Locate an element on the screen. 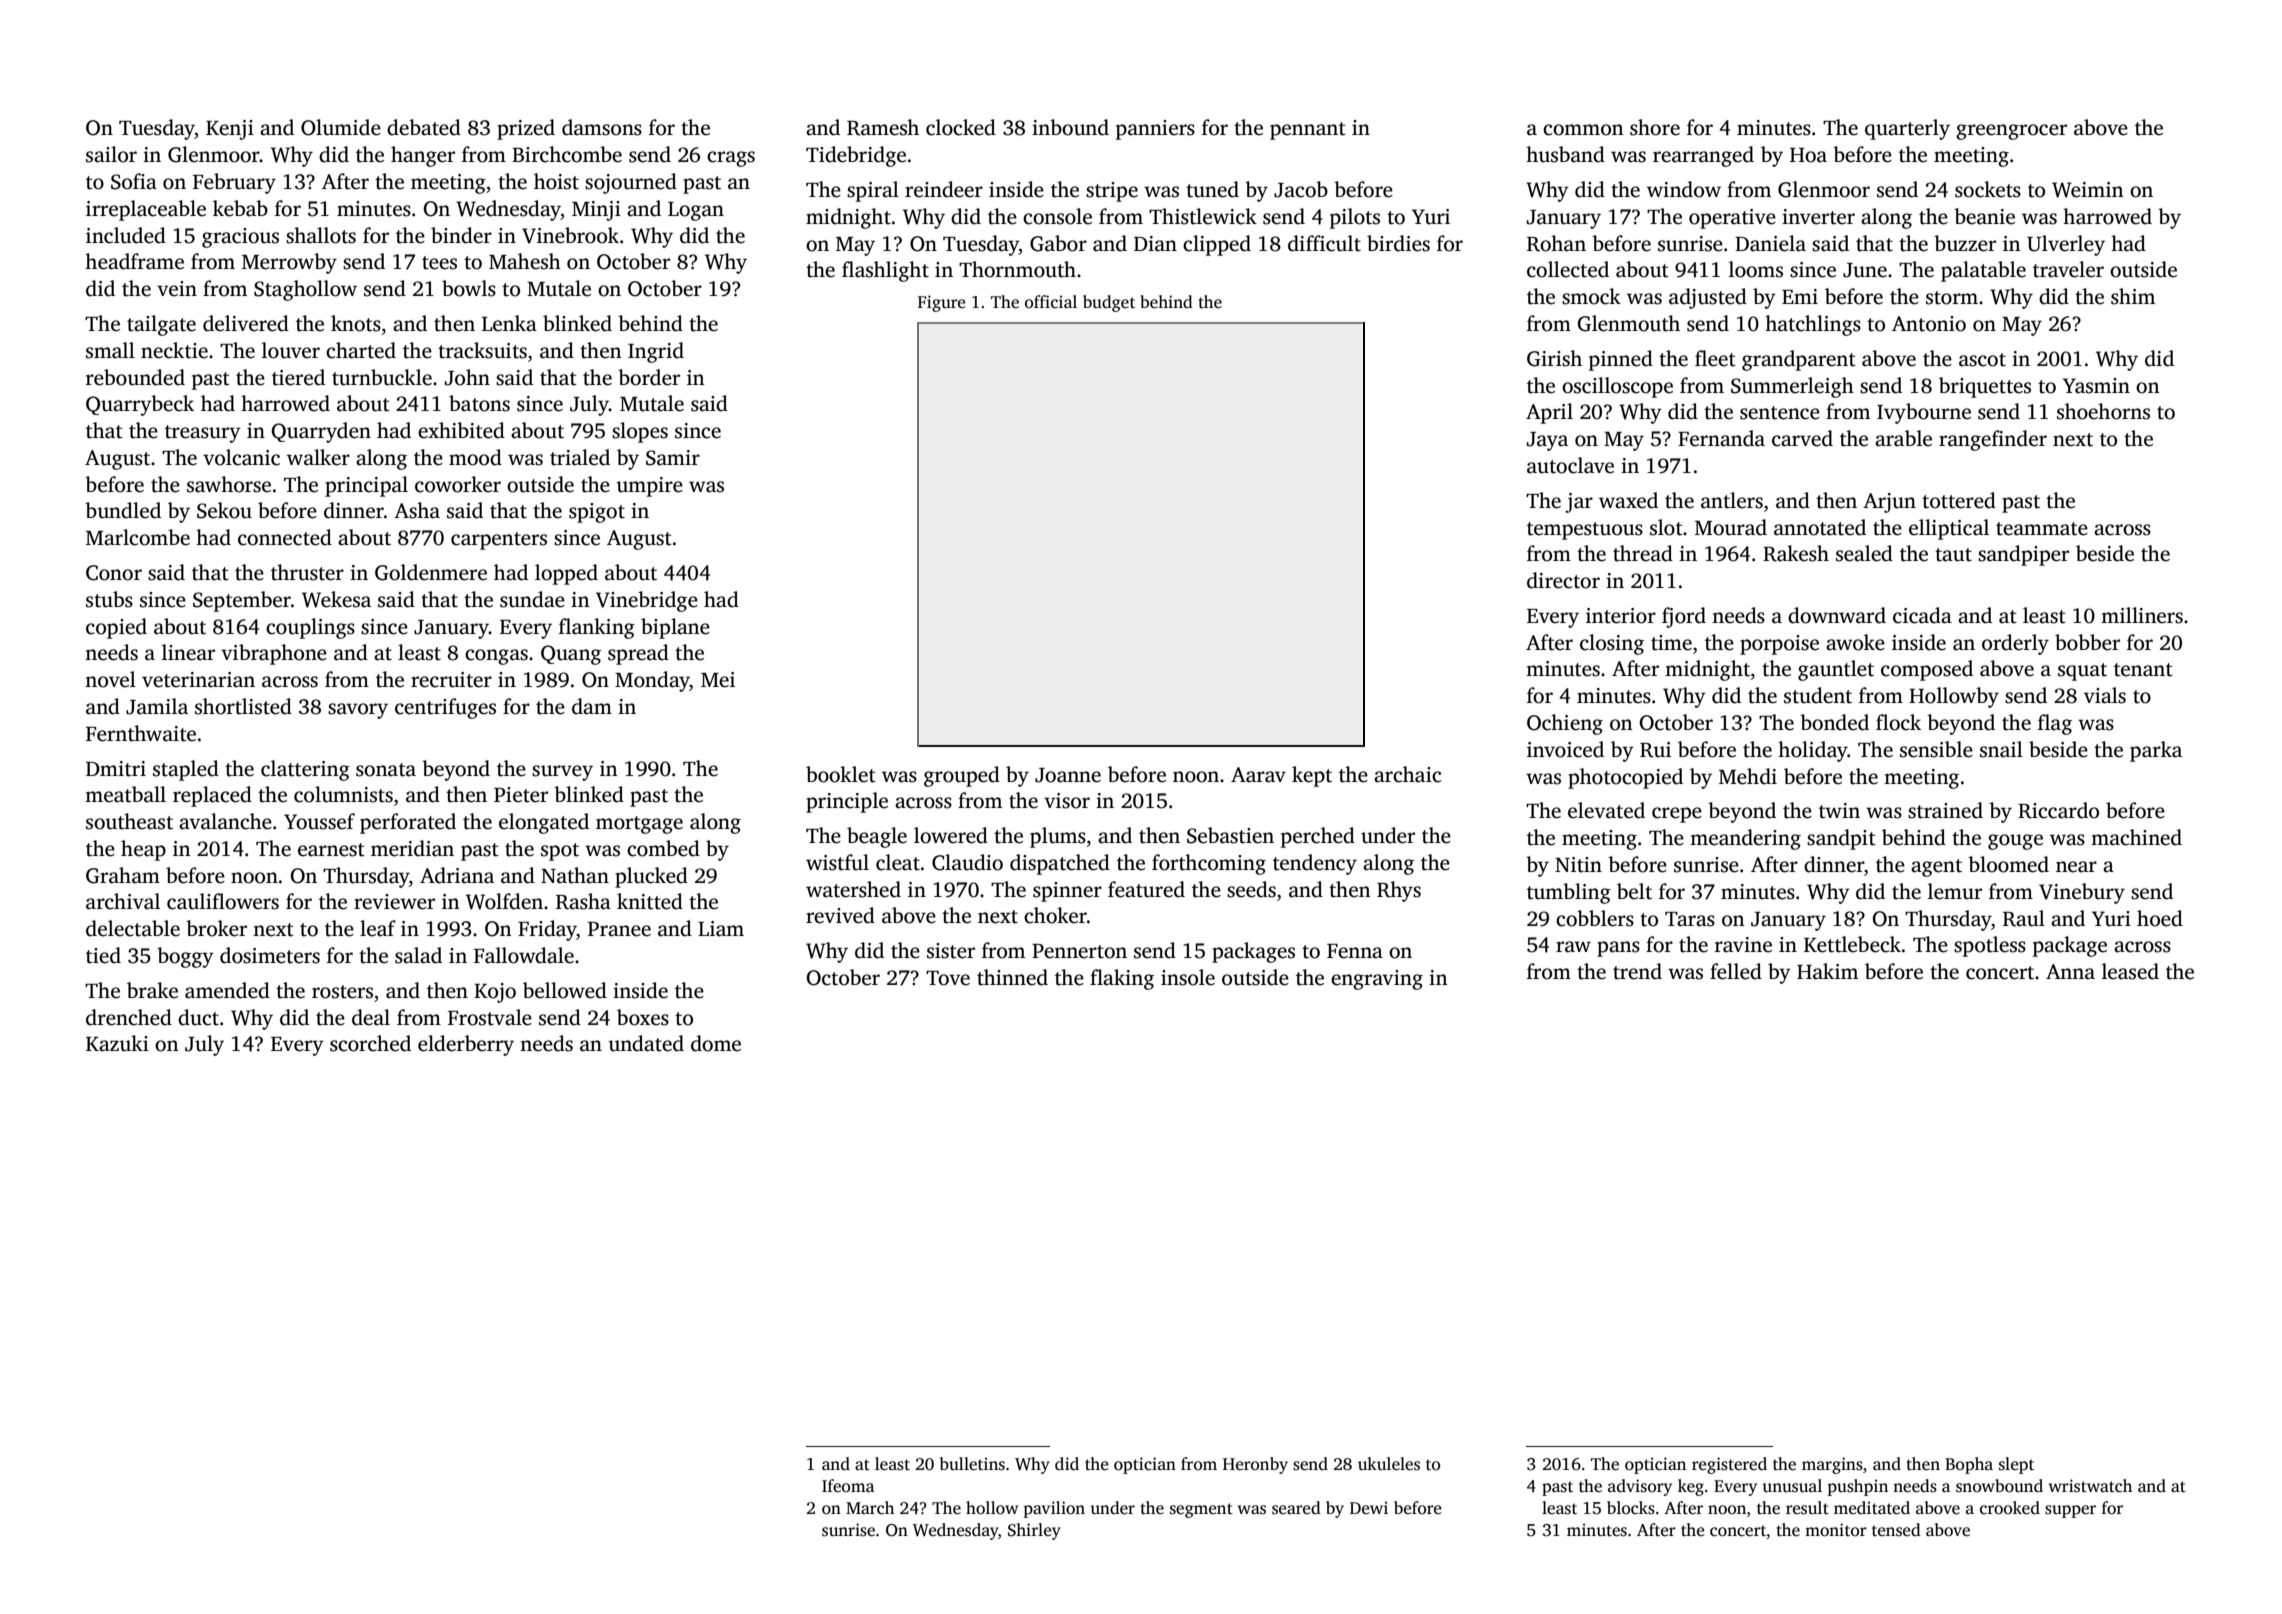 Image resolution: width=2282 pixels, height=1614 pixels. pennant is located at coordinates (1308, 131).
